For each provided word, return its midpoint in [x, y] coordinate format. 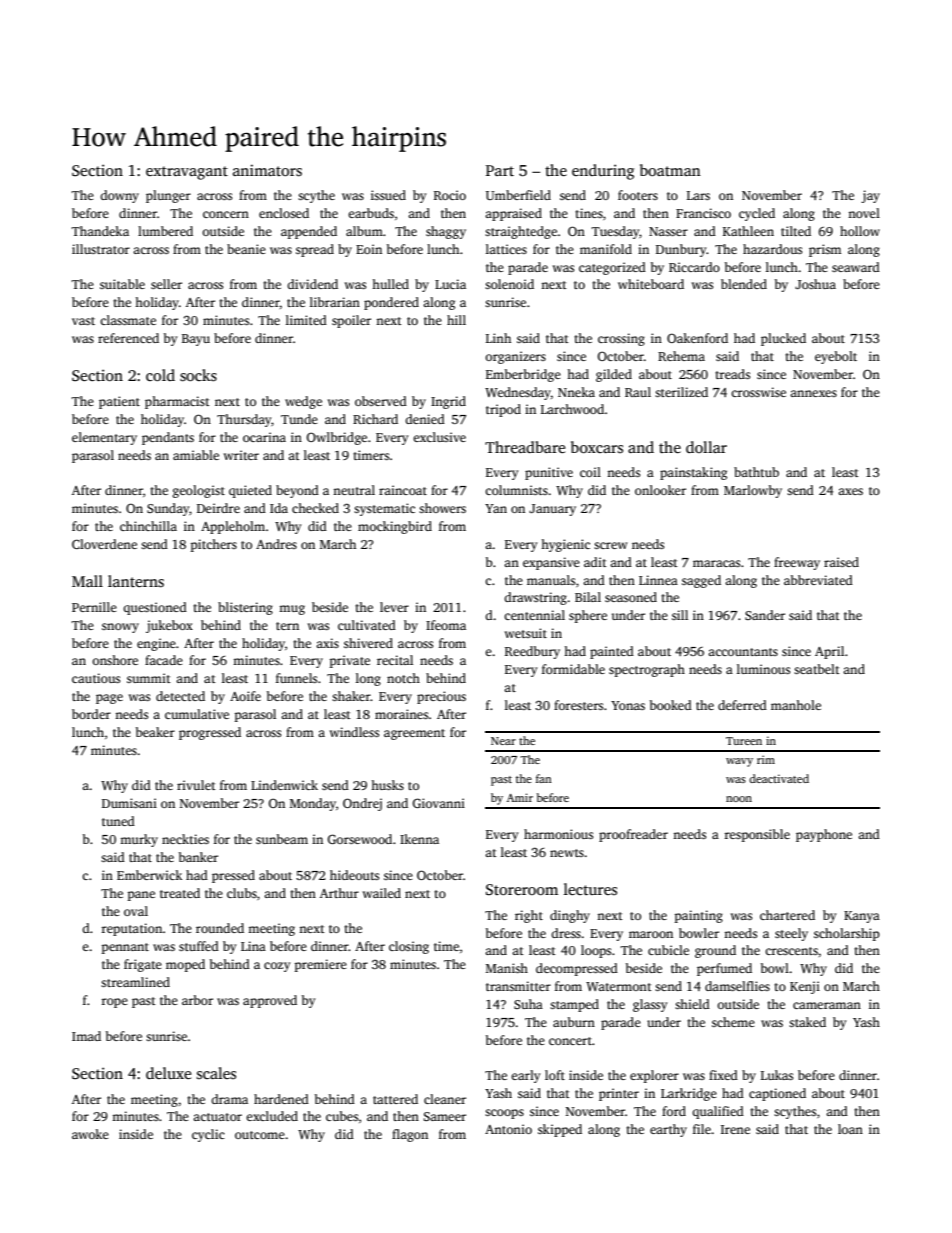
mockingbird [395, 527]
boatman [670, 170]
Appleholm [233, 527]
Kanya [862, 917]
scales [216, 1073]
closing [409, 947]
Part [500, 170]
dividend [312, 284]
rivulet [196, 785]
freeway [797, 563]
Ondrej [362, 804]
